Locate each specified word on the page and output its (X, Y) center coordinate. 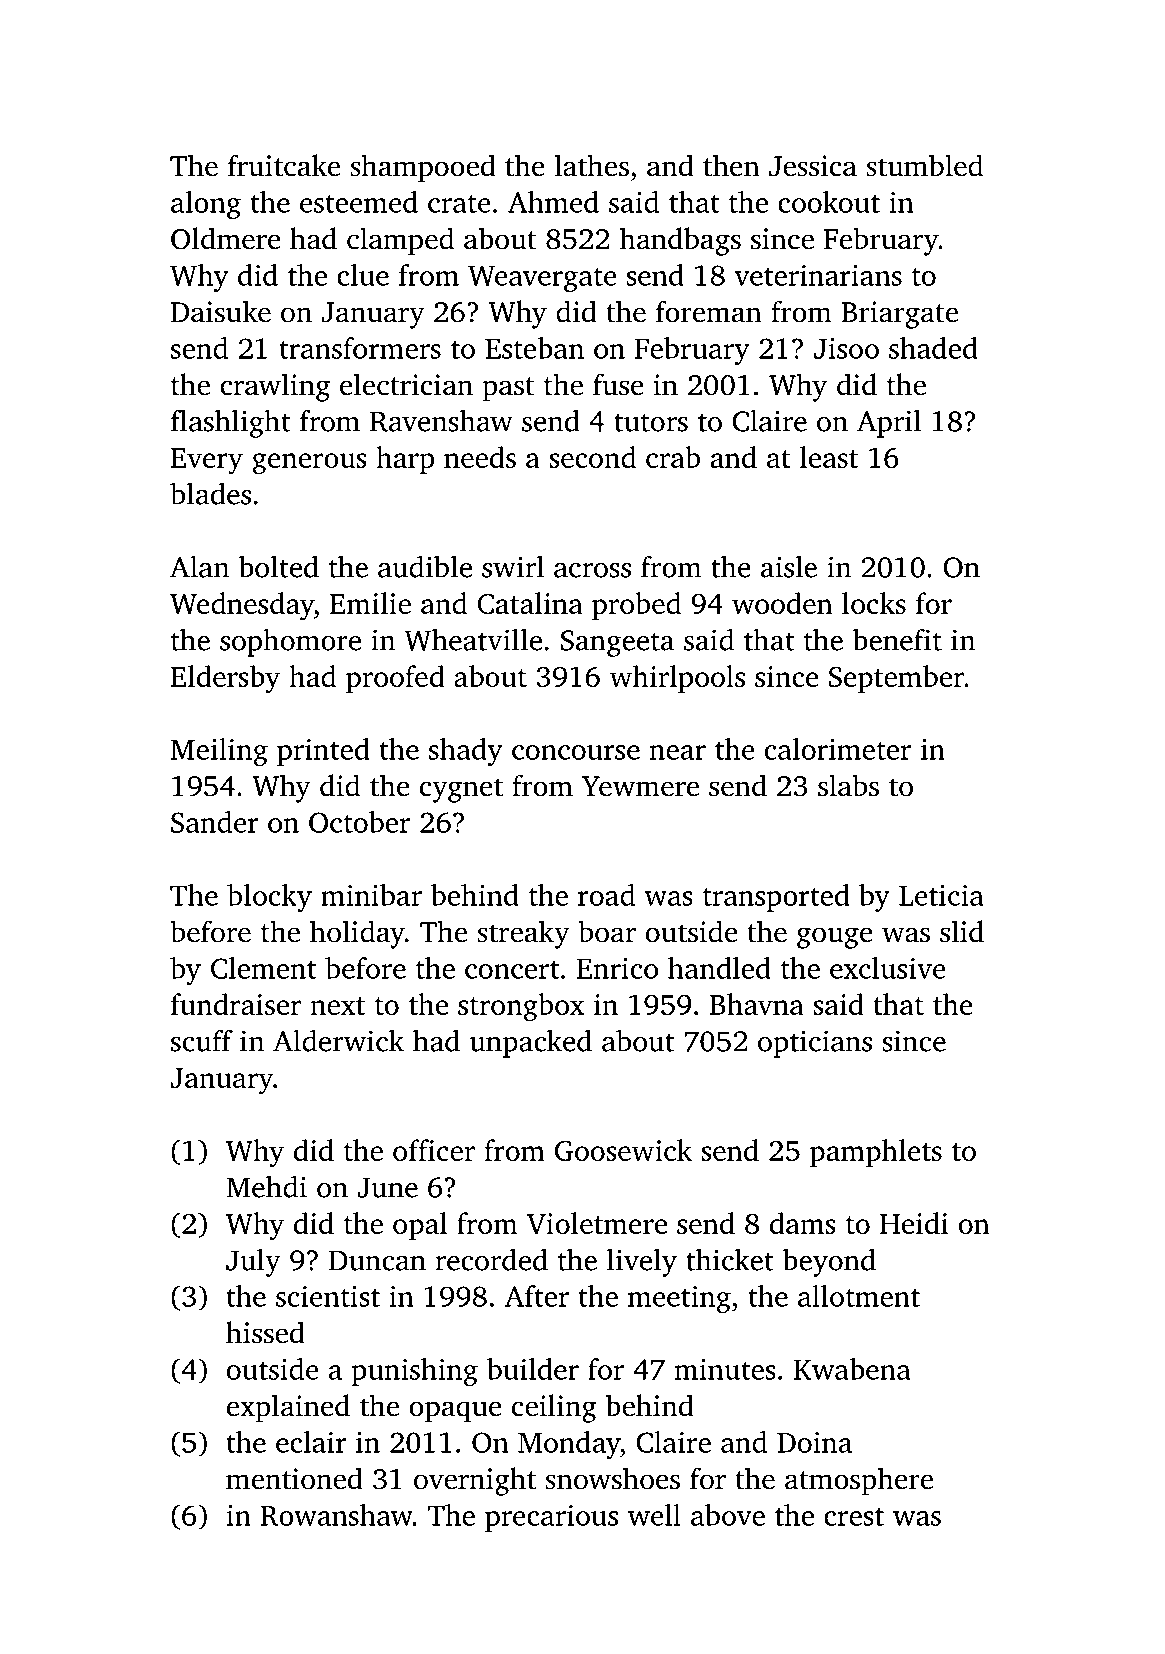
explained (288, 1408)
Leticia (941, 895)
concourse (576, 752)
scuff (202, 1041)
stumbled (924, 165)
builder (533, 1369)
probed (636, 606)
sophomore (290, 643)
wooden (782, 603)
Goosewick (623, 1150)
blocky (269, 898)
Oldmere (226, 238)
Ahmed (553, 202)
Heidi (914, 1223)
